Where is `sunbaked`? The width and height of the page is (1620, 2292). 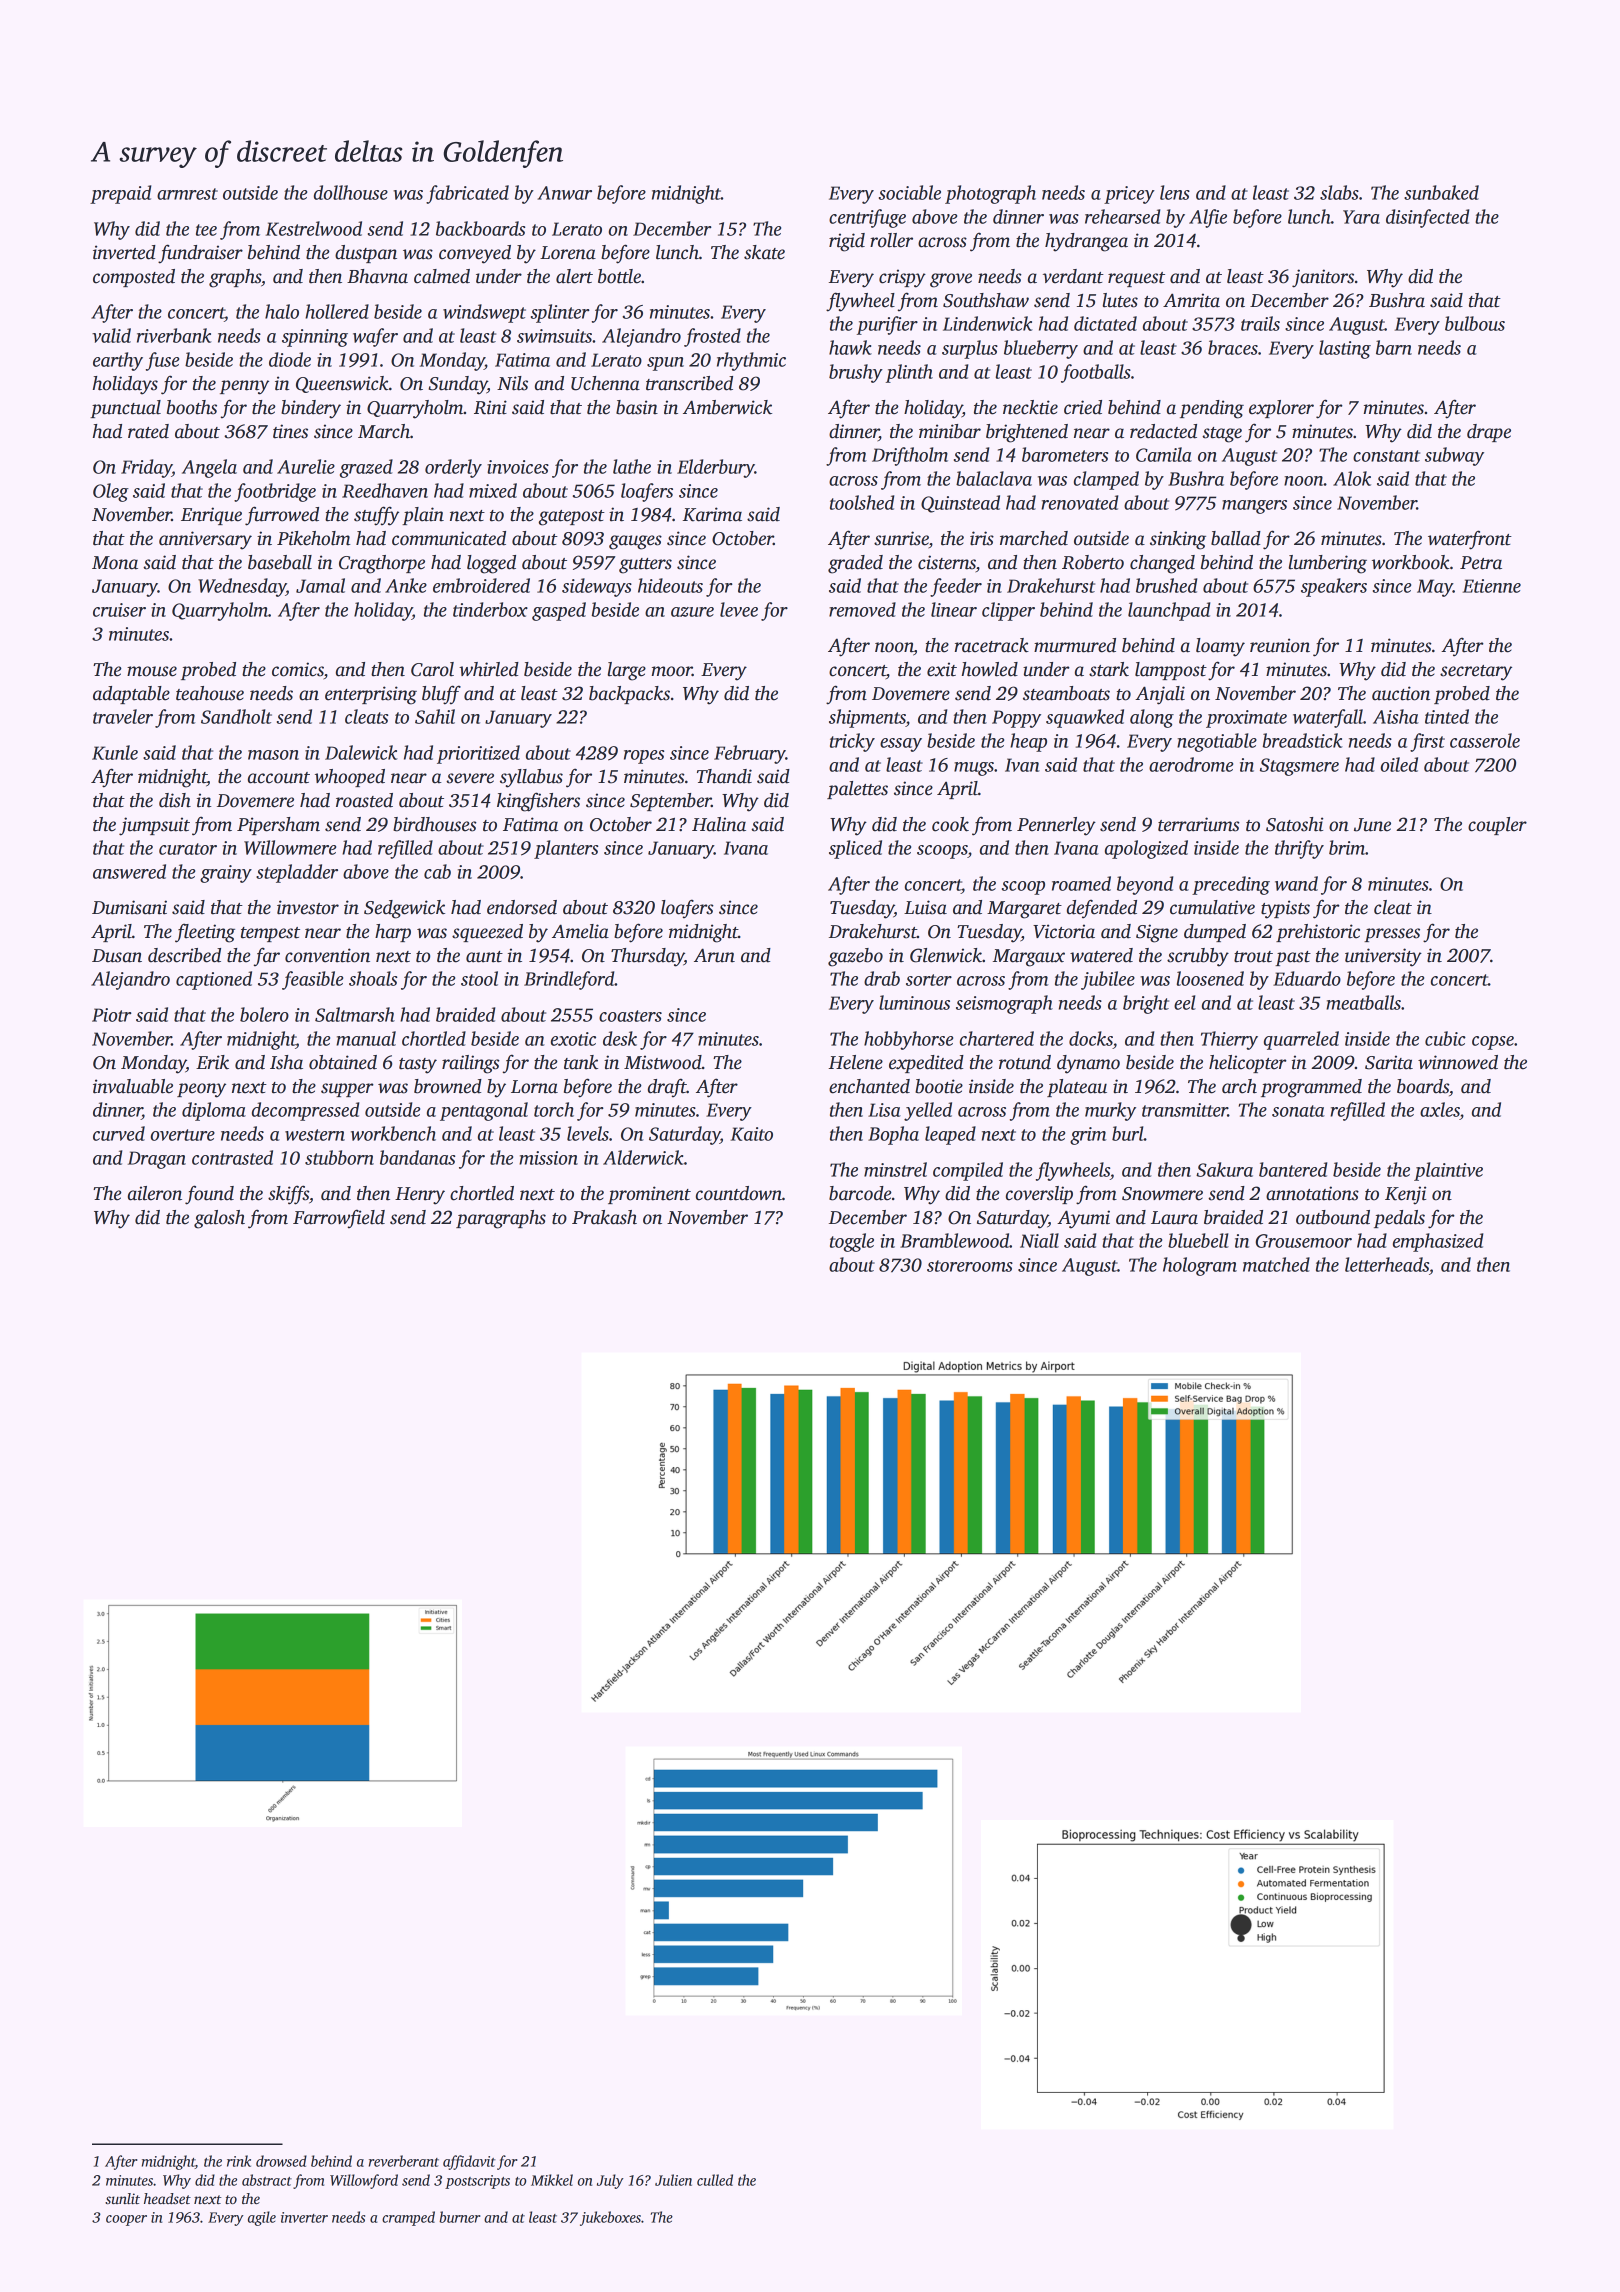 sunbaked is located at coordinates (1441, 192).
